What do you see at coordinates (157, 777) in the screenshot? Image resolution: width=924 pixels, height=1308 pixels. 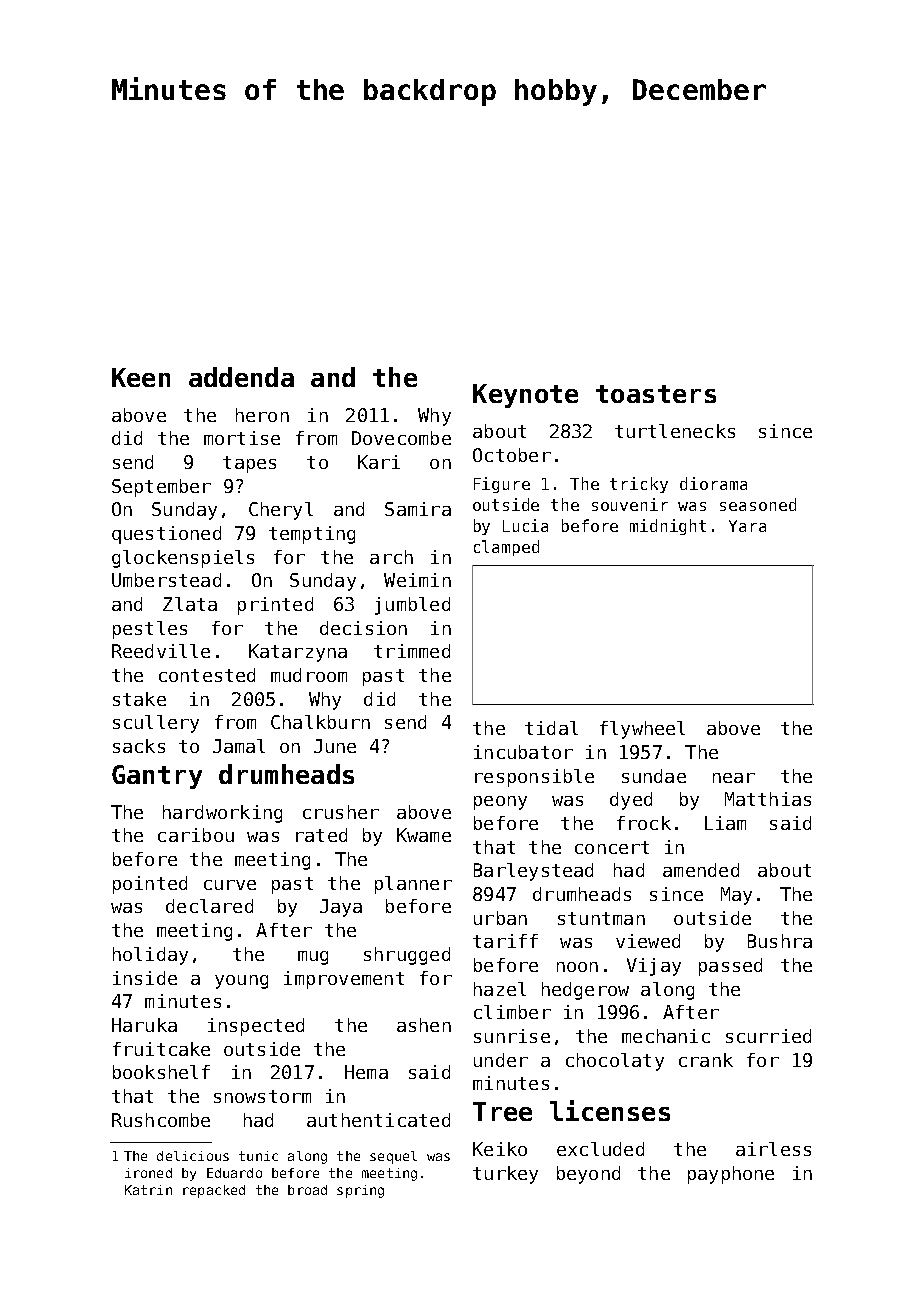 I see `Gantry` at bounding box center [157, 777].
